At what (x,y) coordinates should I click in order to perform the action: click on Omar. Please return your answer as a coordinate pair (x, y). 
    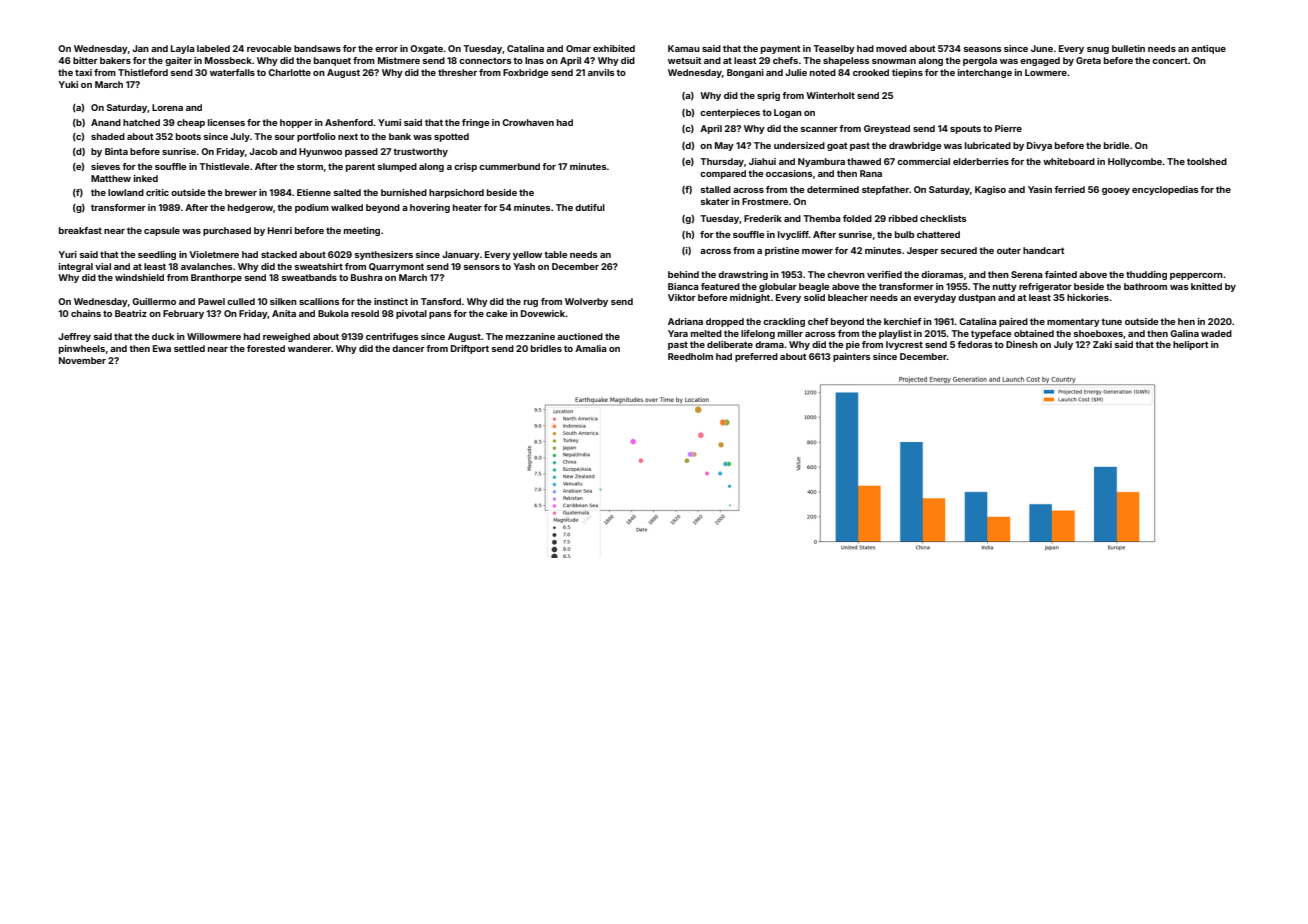
    Looking at the image, I should click on (578, 48).
